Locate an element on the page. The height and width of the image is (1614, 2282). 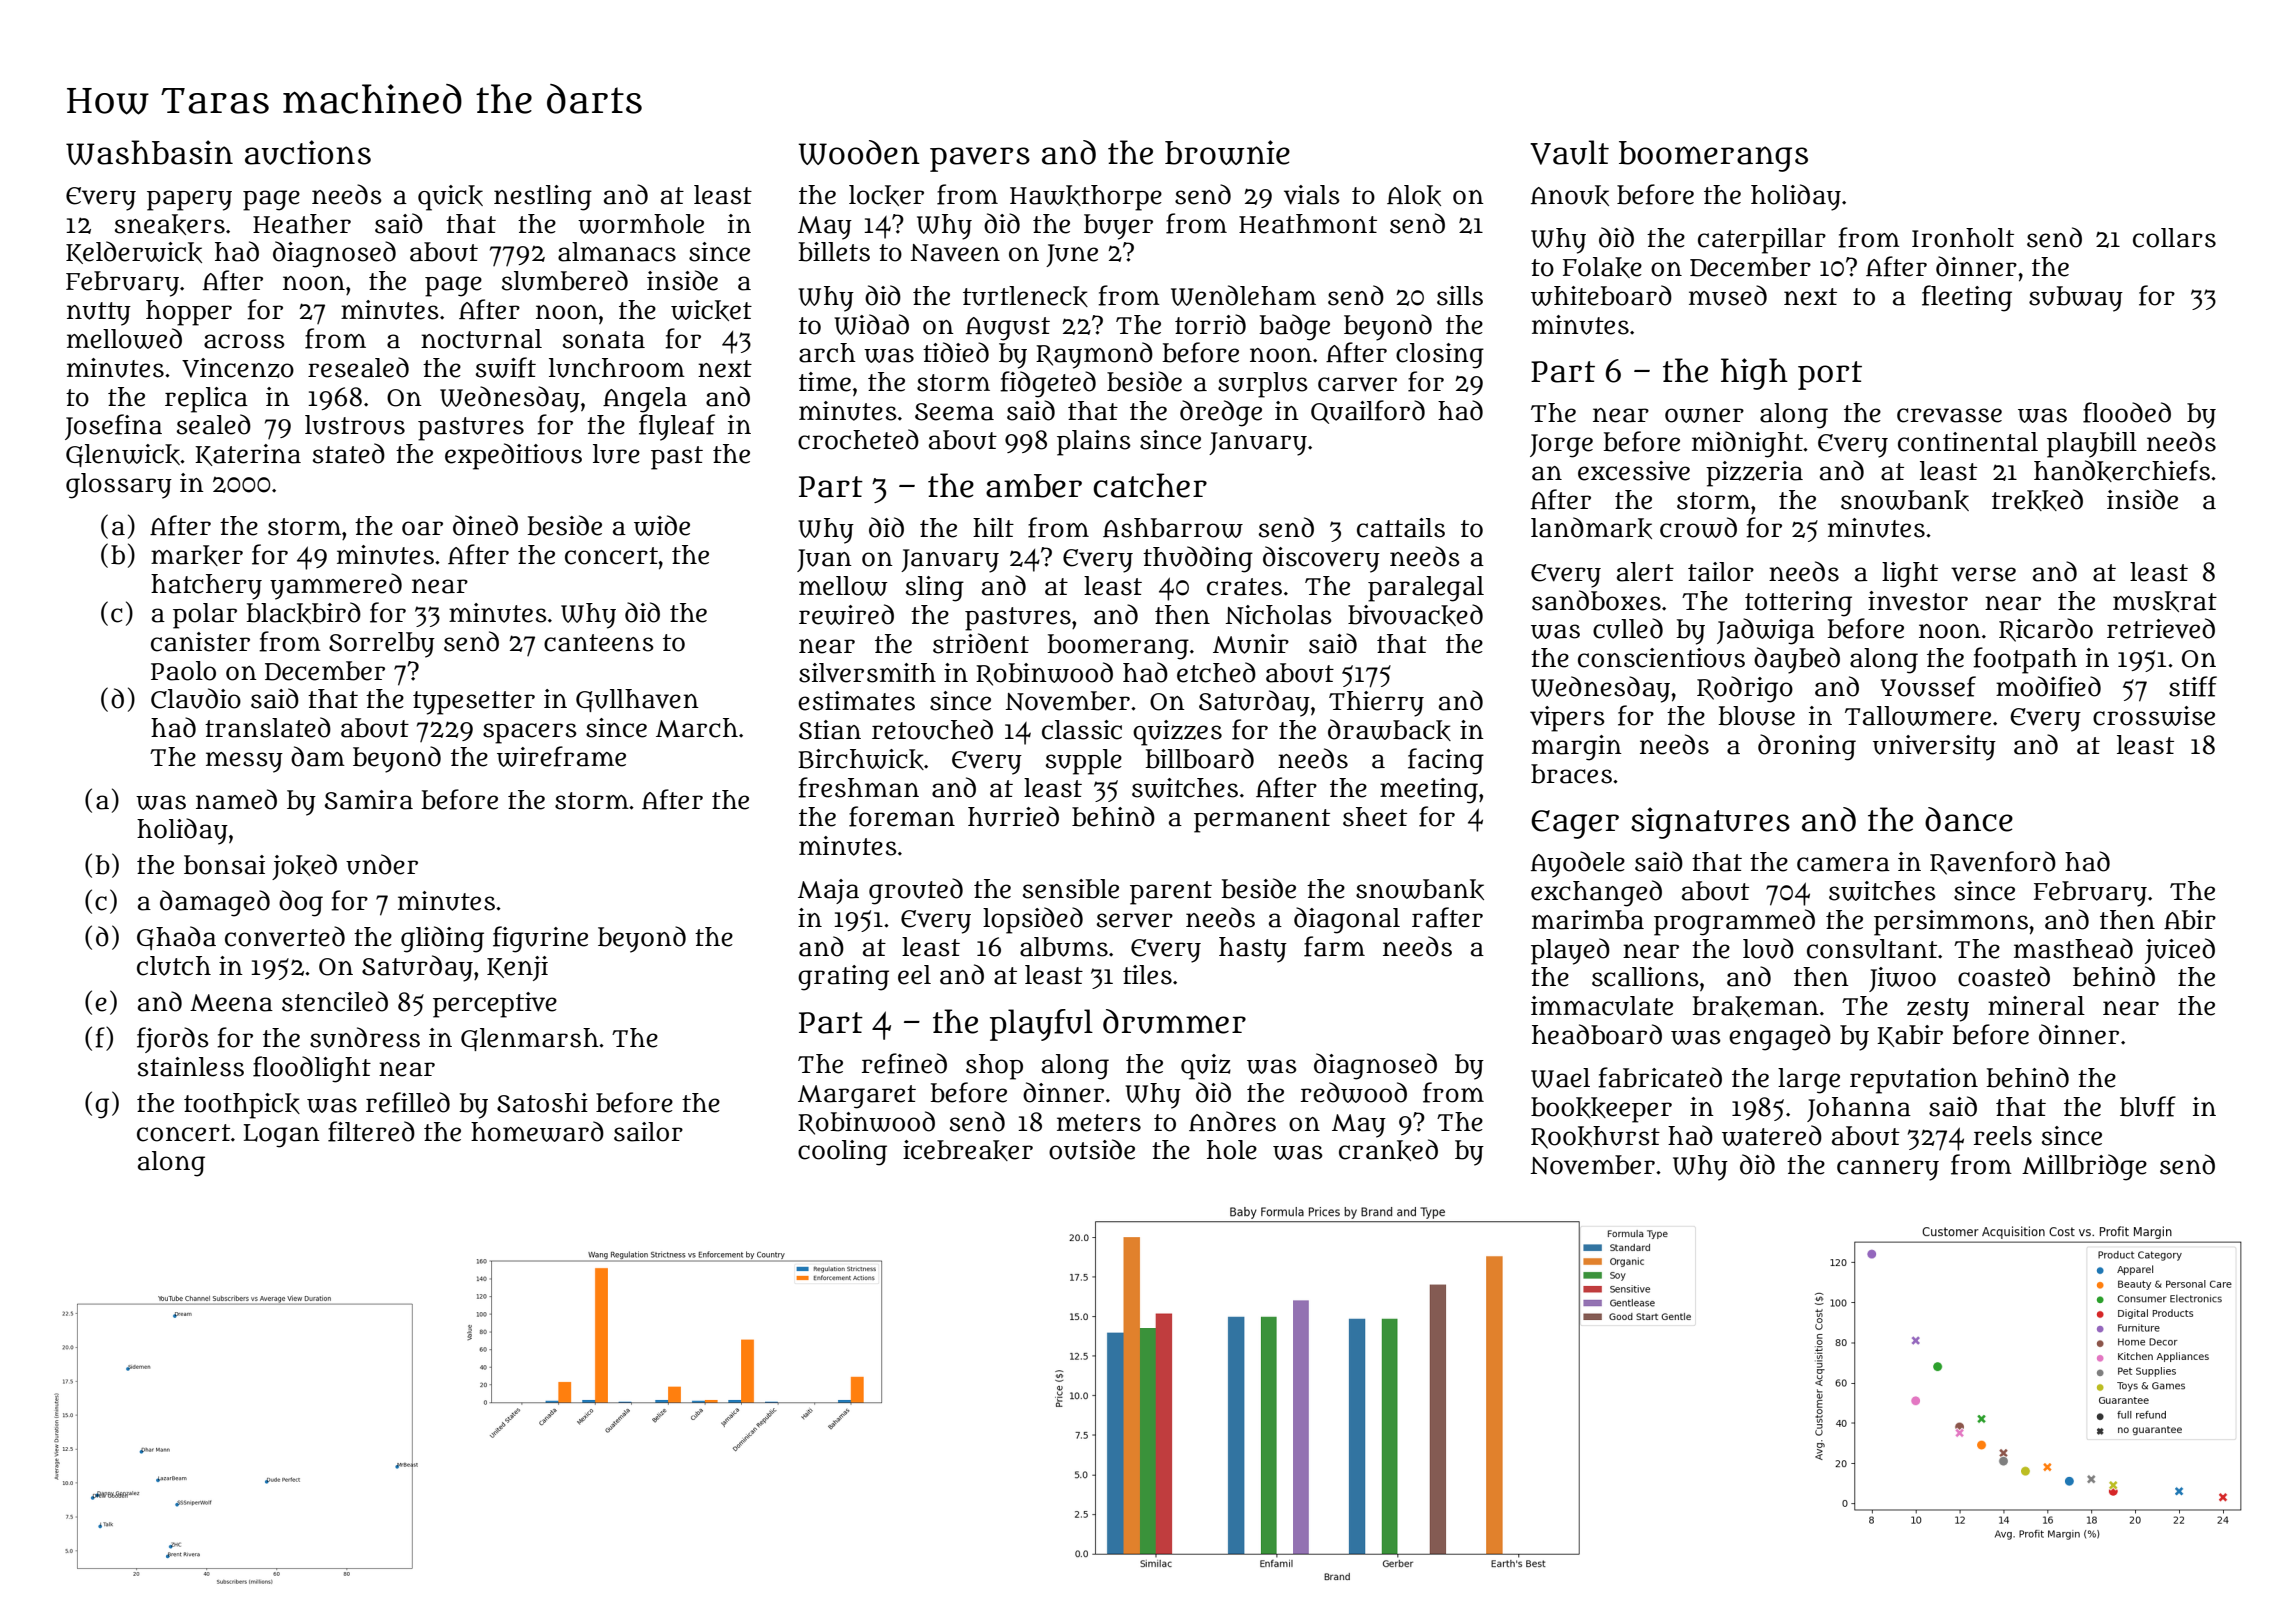
Vault is located at coordinates (1569, 152).
